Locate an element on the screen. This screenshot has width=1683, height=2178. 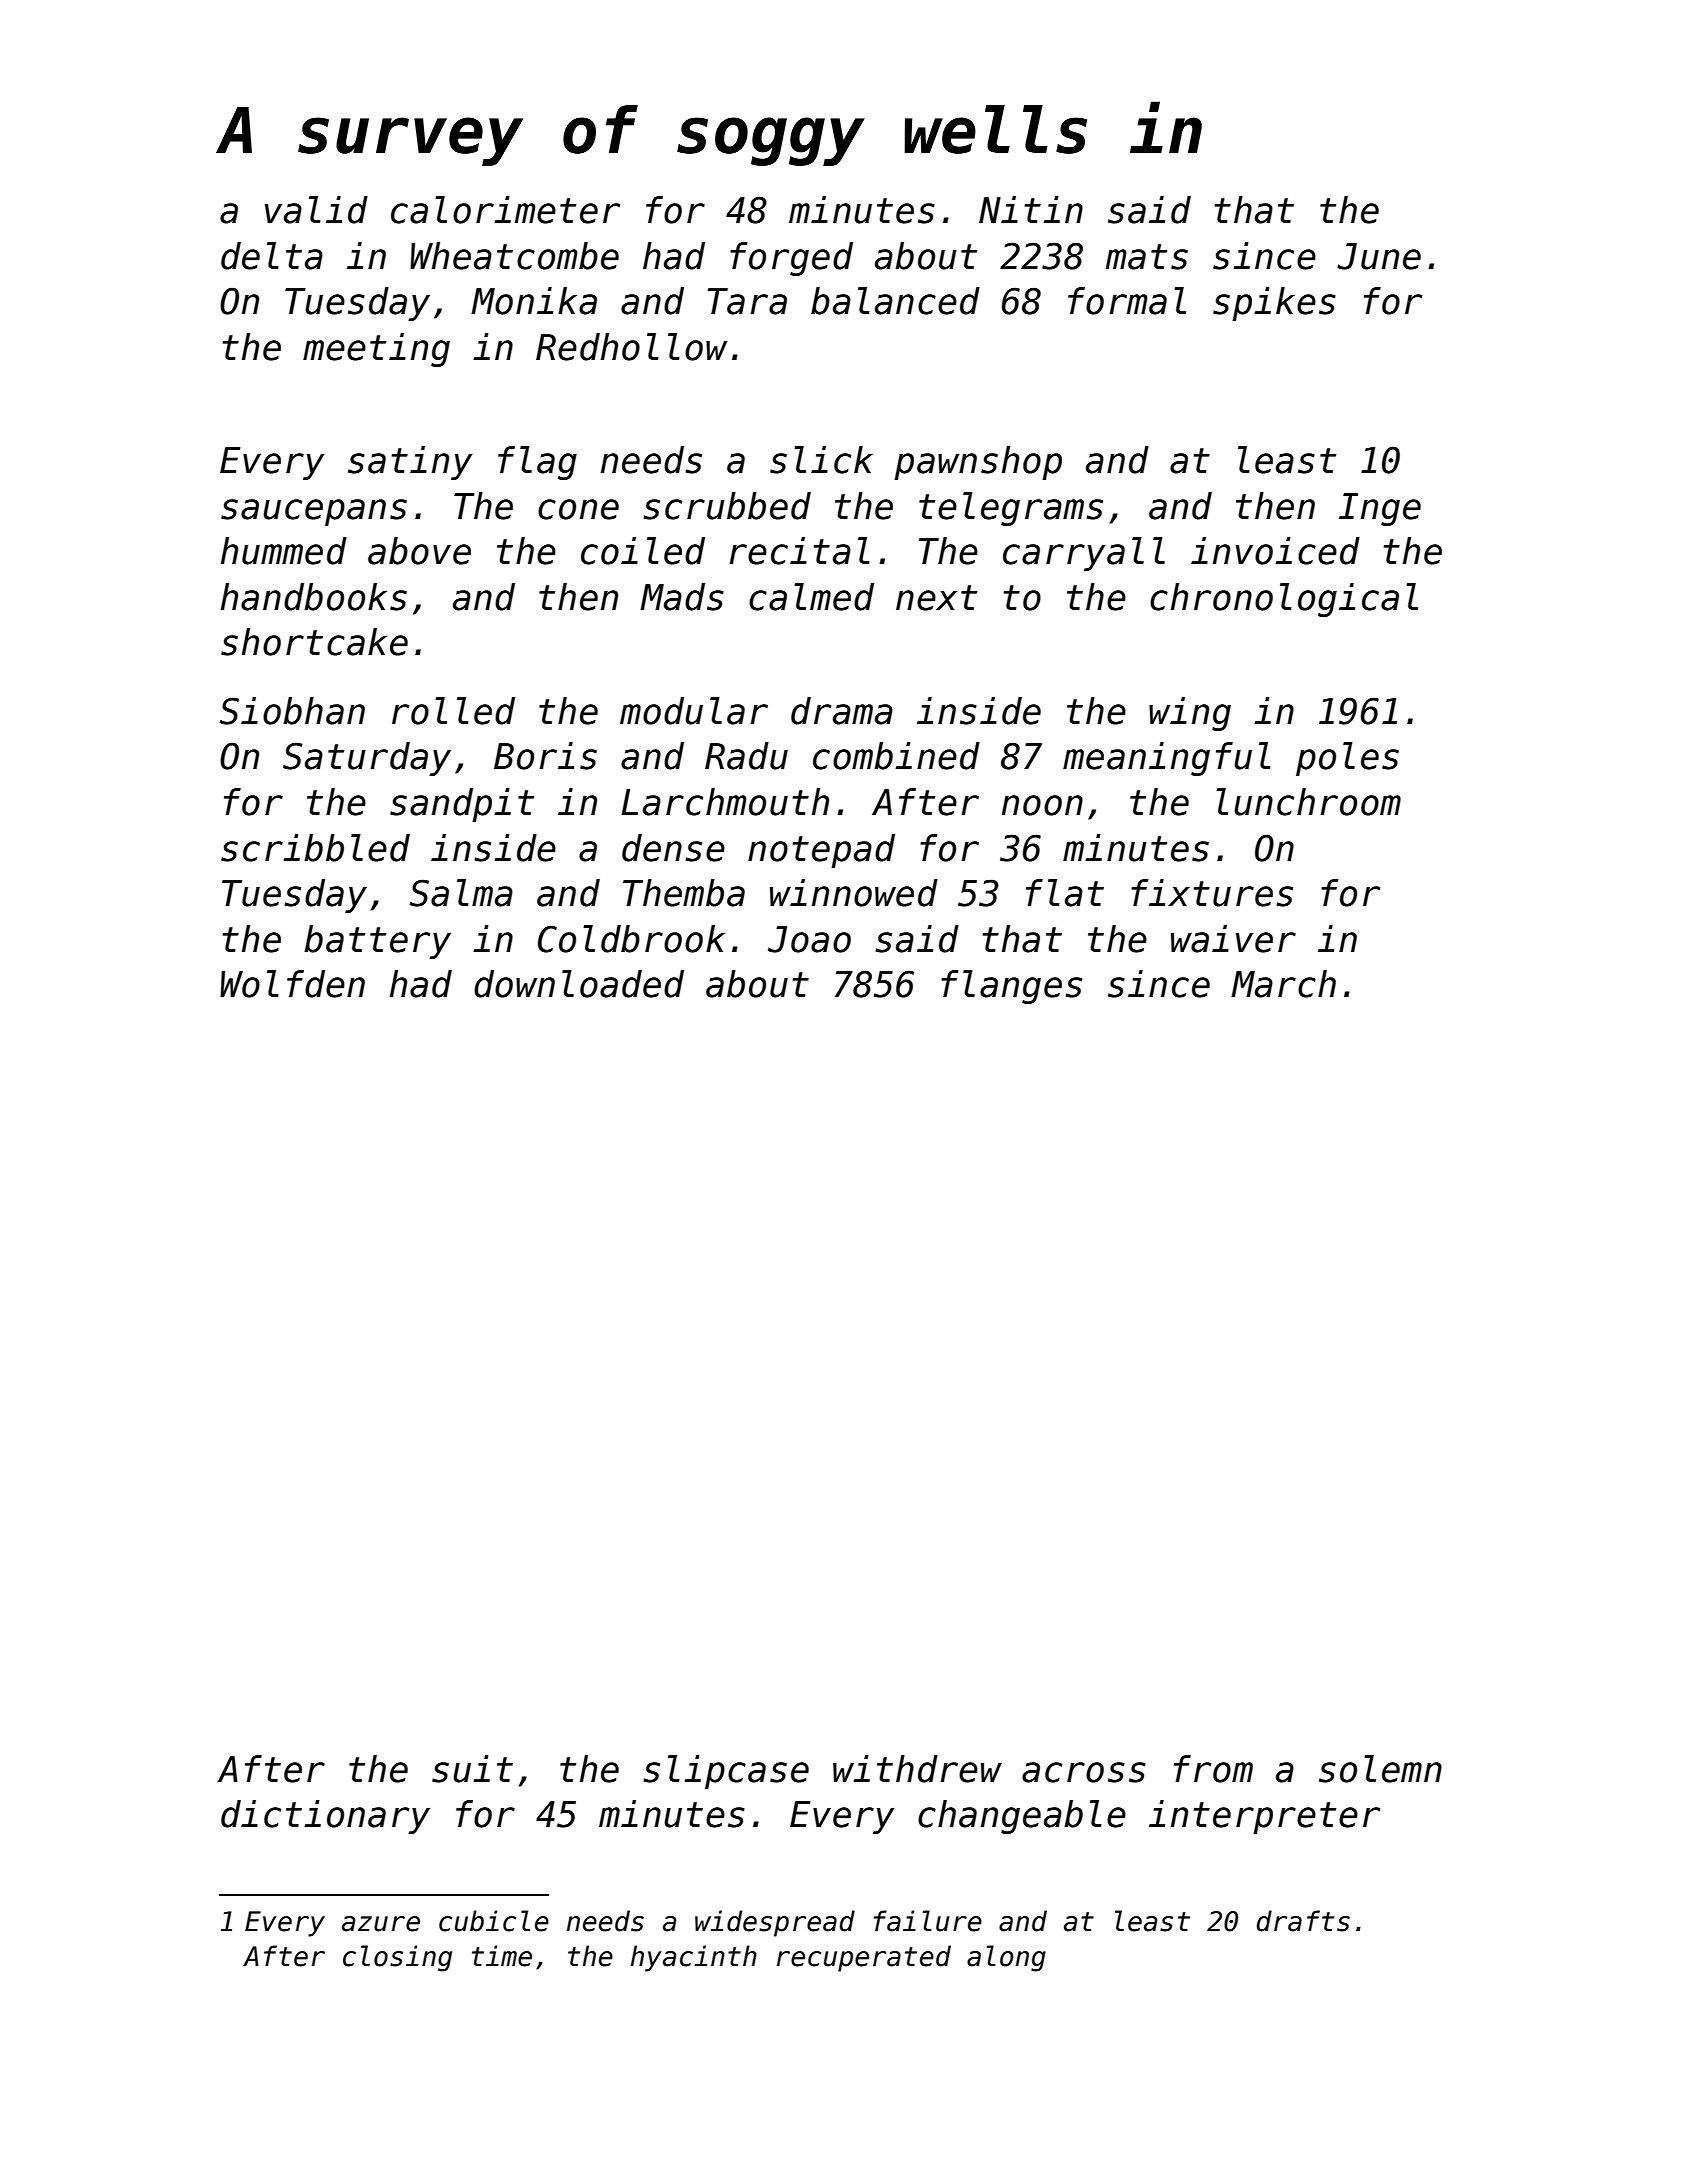
solemn is located at coordinates (1380, 1769).
